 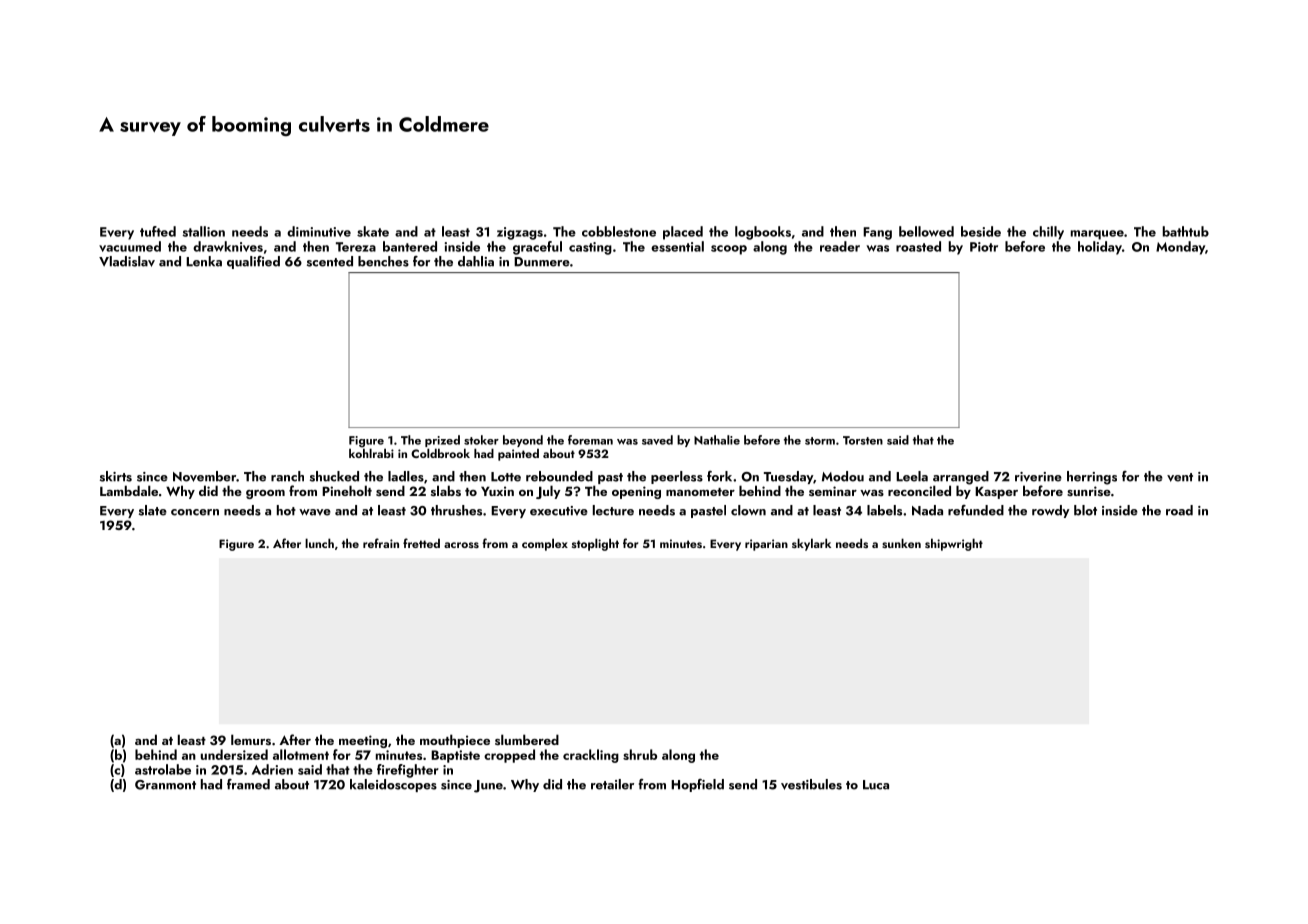 What do you see at coordinates (595, 544) in the screenshot?
I see `stoplight` at bounding box center [595, 544].
